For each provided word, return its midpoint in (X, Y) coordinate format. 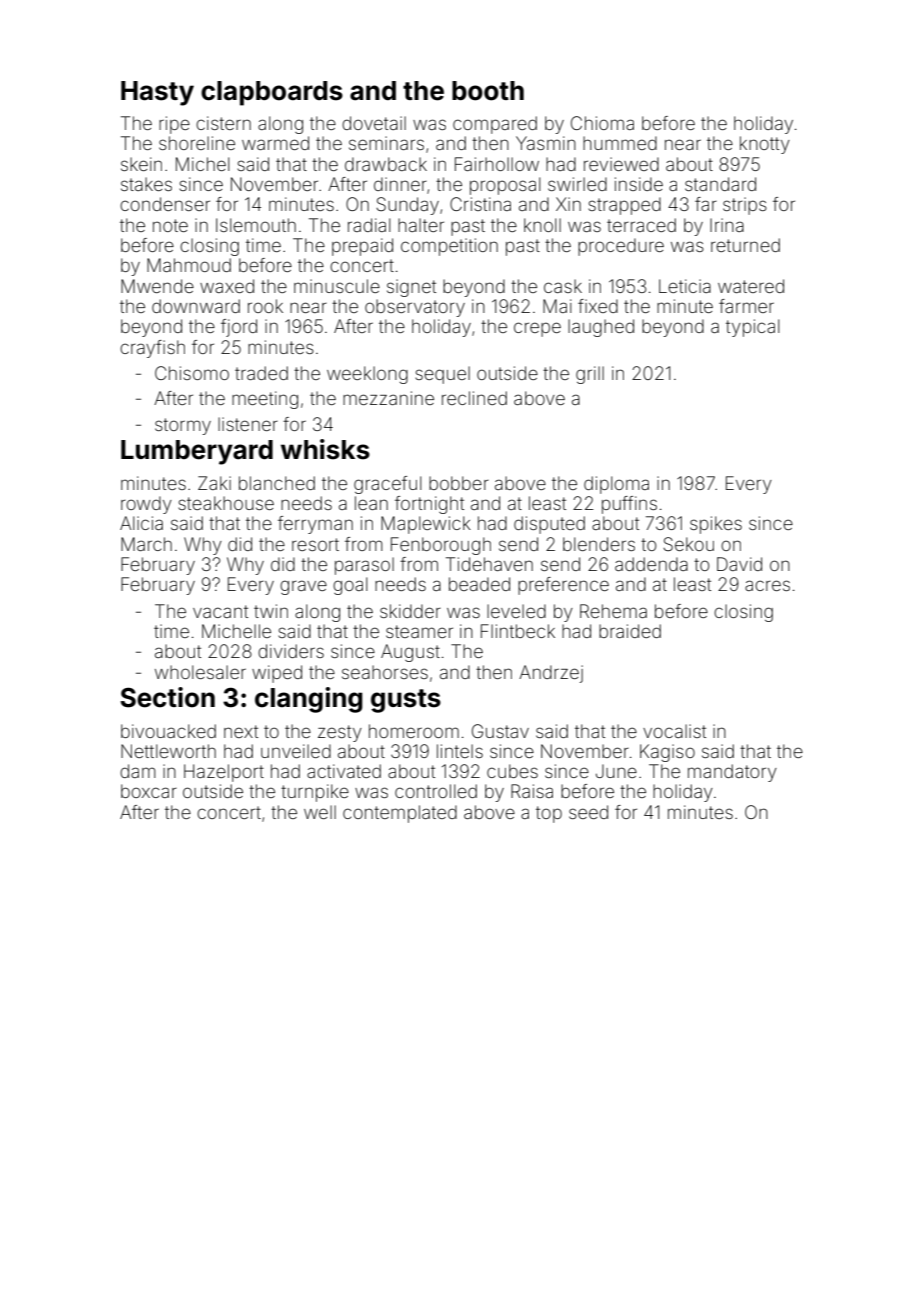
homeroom (414, 731)
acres (767, 585)
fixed (598, 306)
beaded (479, 584)
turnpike (315, 793)
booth (488, 91)
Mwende (157, 286)
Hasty (157, 93)
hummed (620, 143)
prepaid (362, 247)
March (146, 544)
